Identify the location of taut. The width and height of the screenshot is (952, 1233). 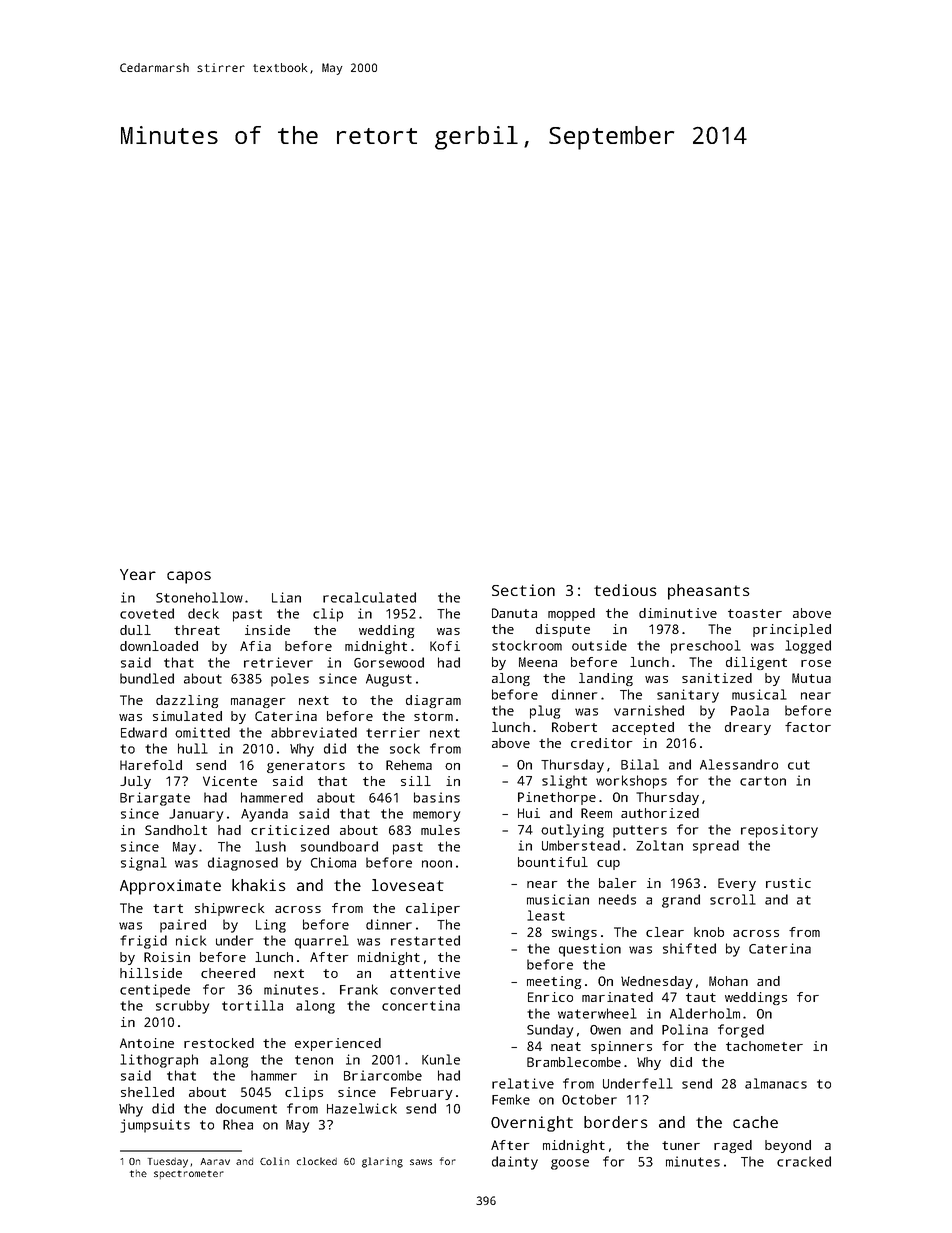
(701, 997).
